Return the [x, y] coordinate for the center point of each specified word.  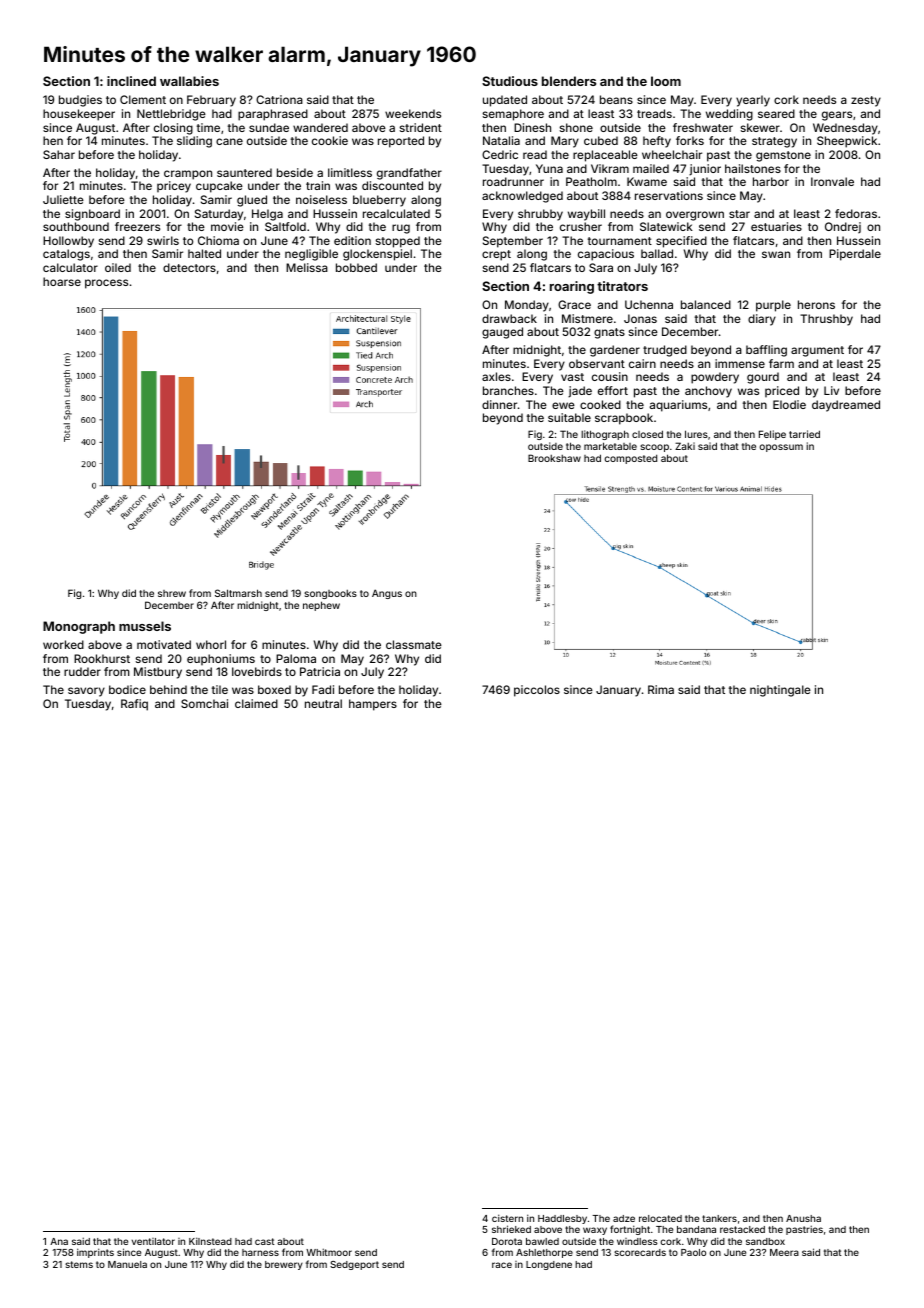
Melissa [307, 267]
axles [496, 376]
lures [696, 434]
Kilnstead [210, 1241]
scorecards [640, 1252]
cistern [507, 1218]
